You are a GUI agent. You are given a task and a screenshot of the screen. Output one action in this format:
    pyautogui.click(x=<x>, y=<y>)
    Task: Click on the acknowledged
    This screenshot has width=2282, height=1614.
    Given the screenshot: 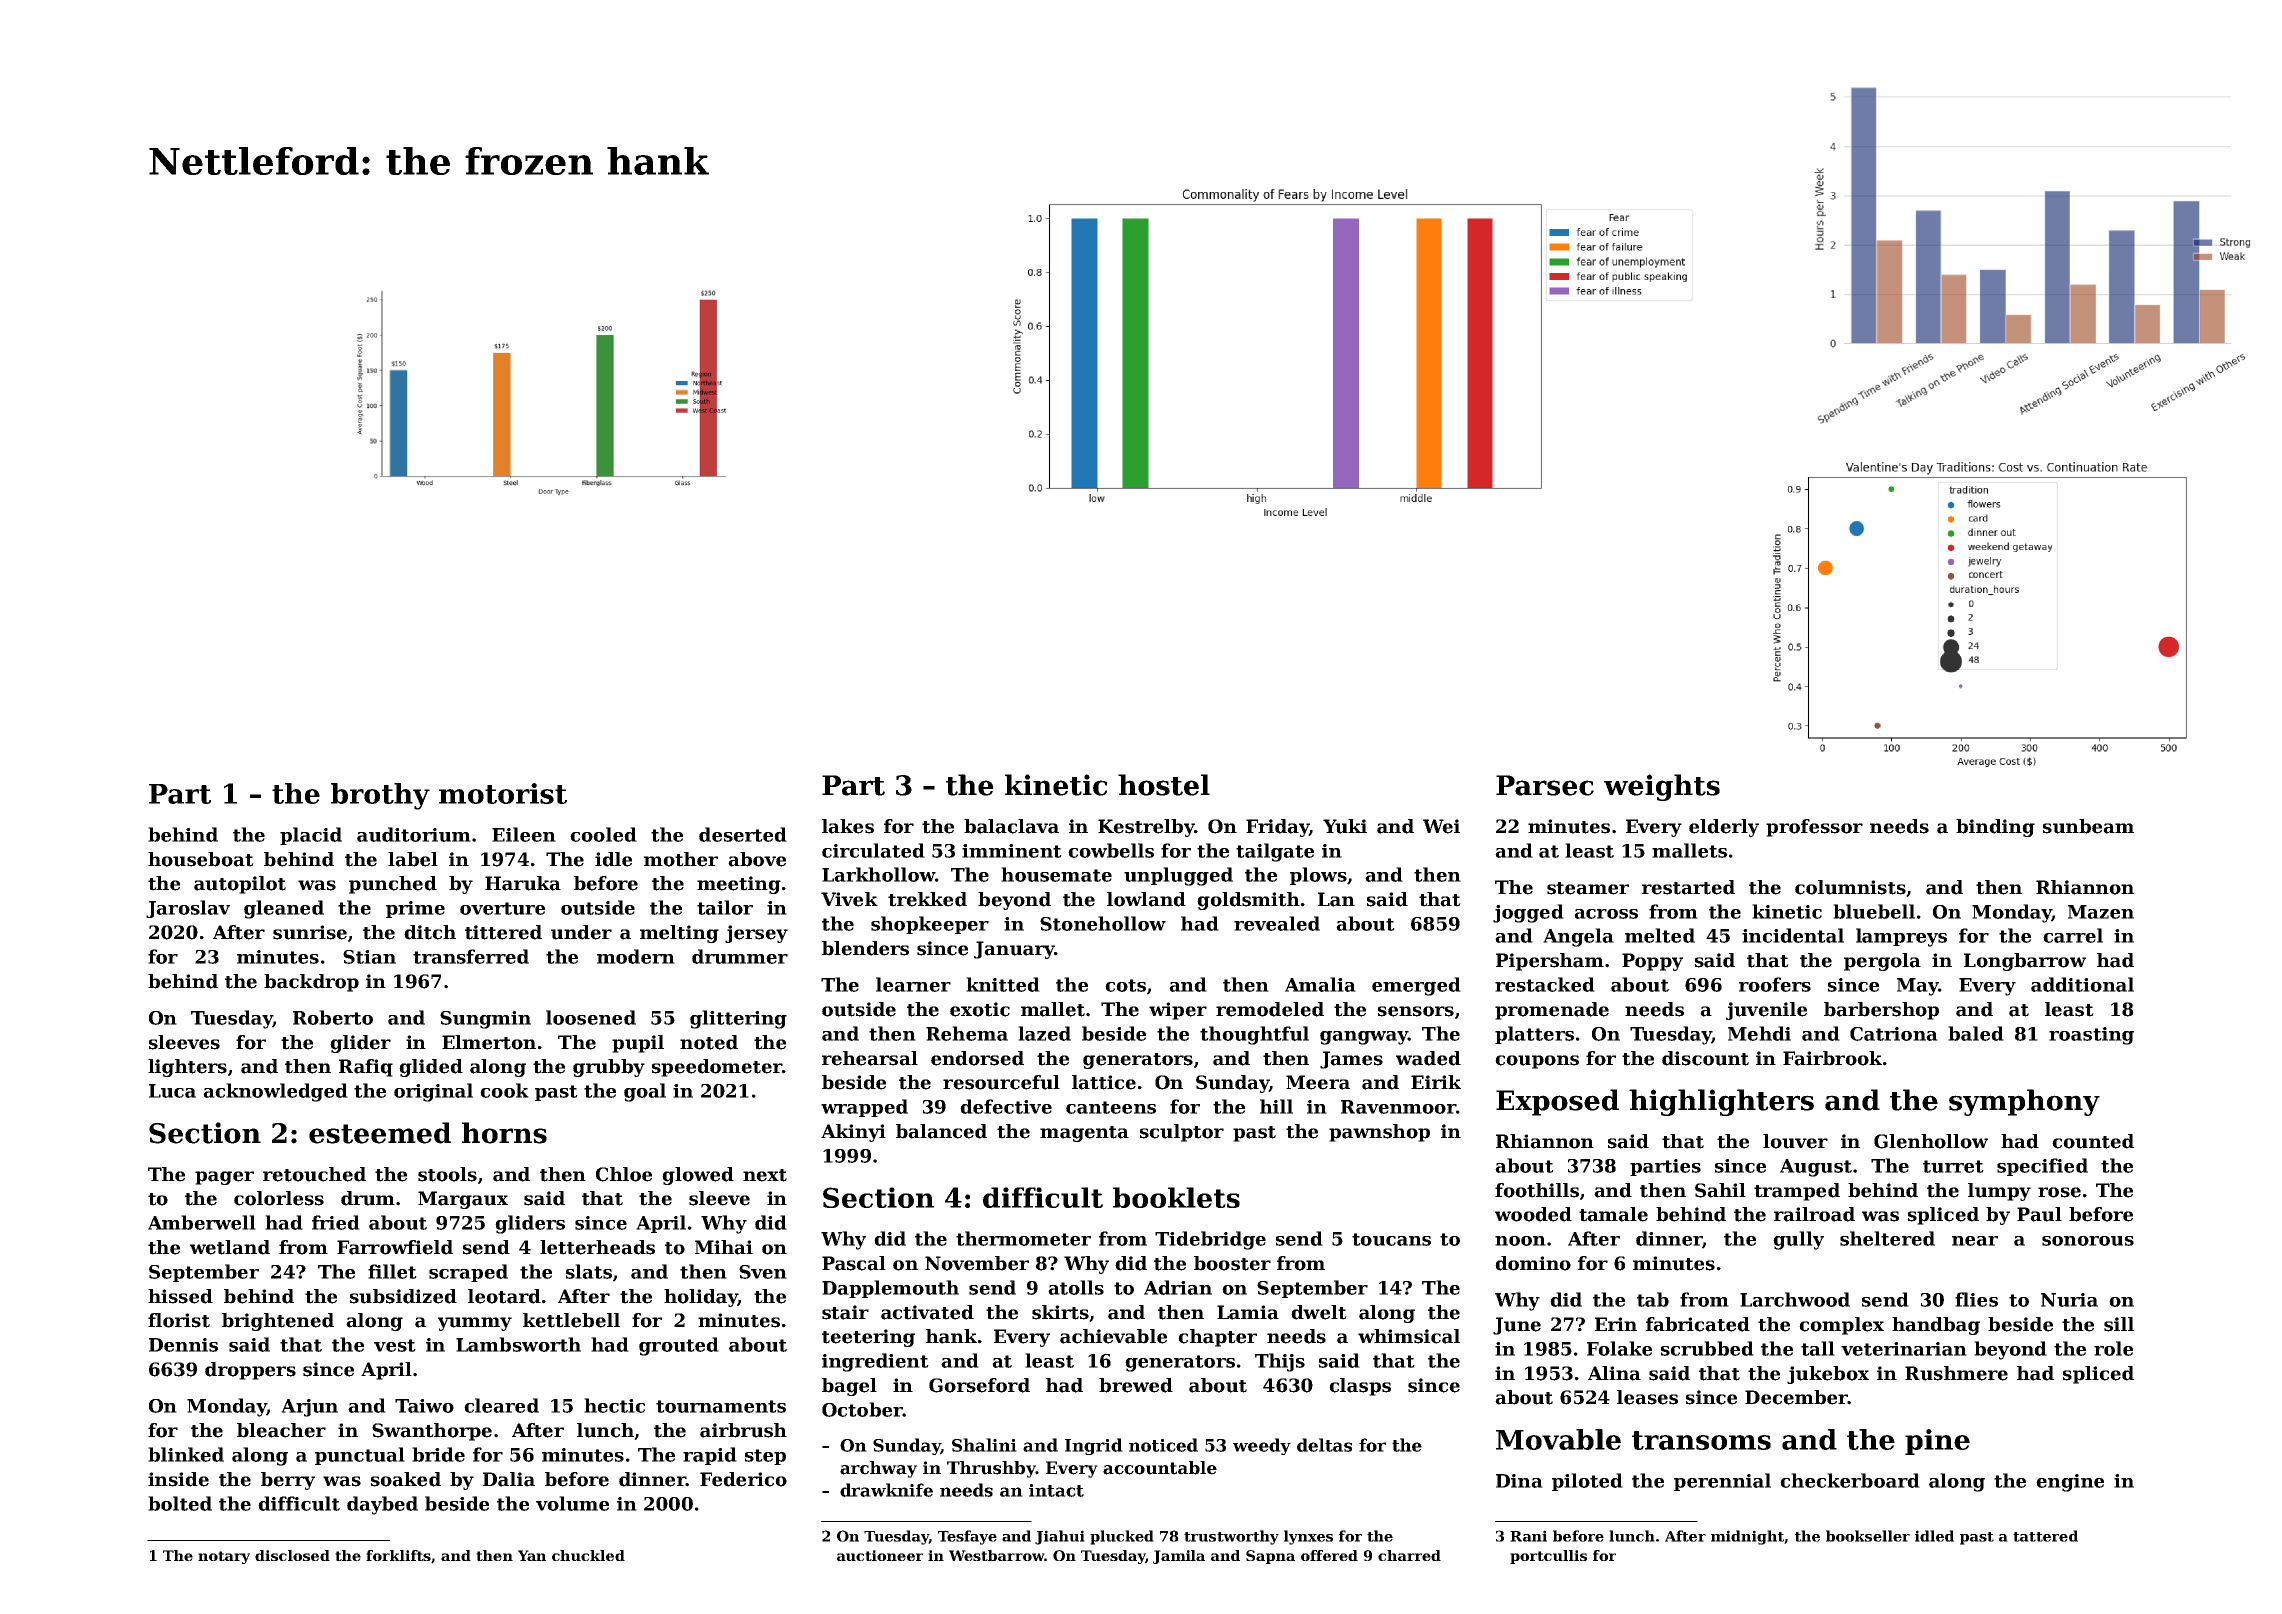 What is the action you would take?
    pyautogui.click(x=275, y=1092)
